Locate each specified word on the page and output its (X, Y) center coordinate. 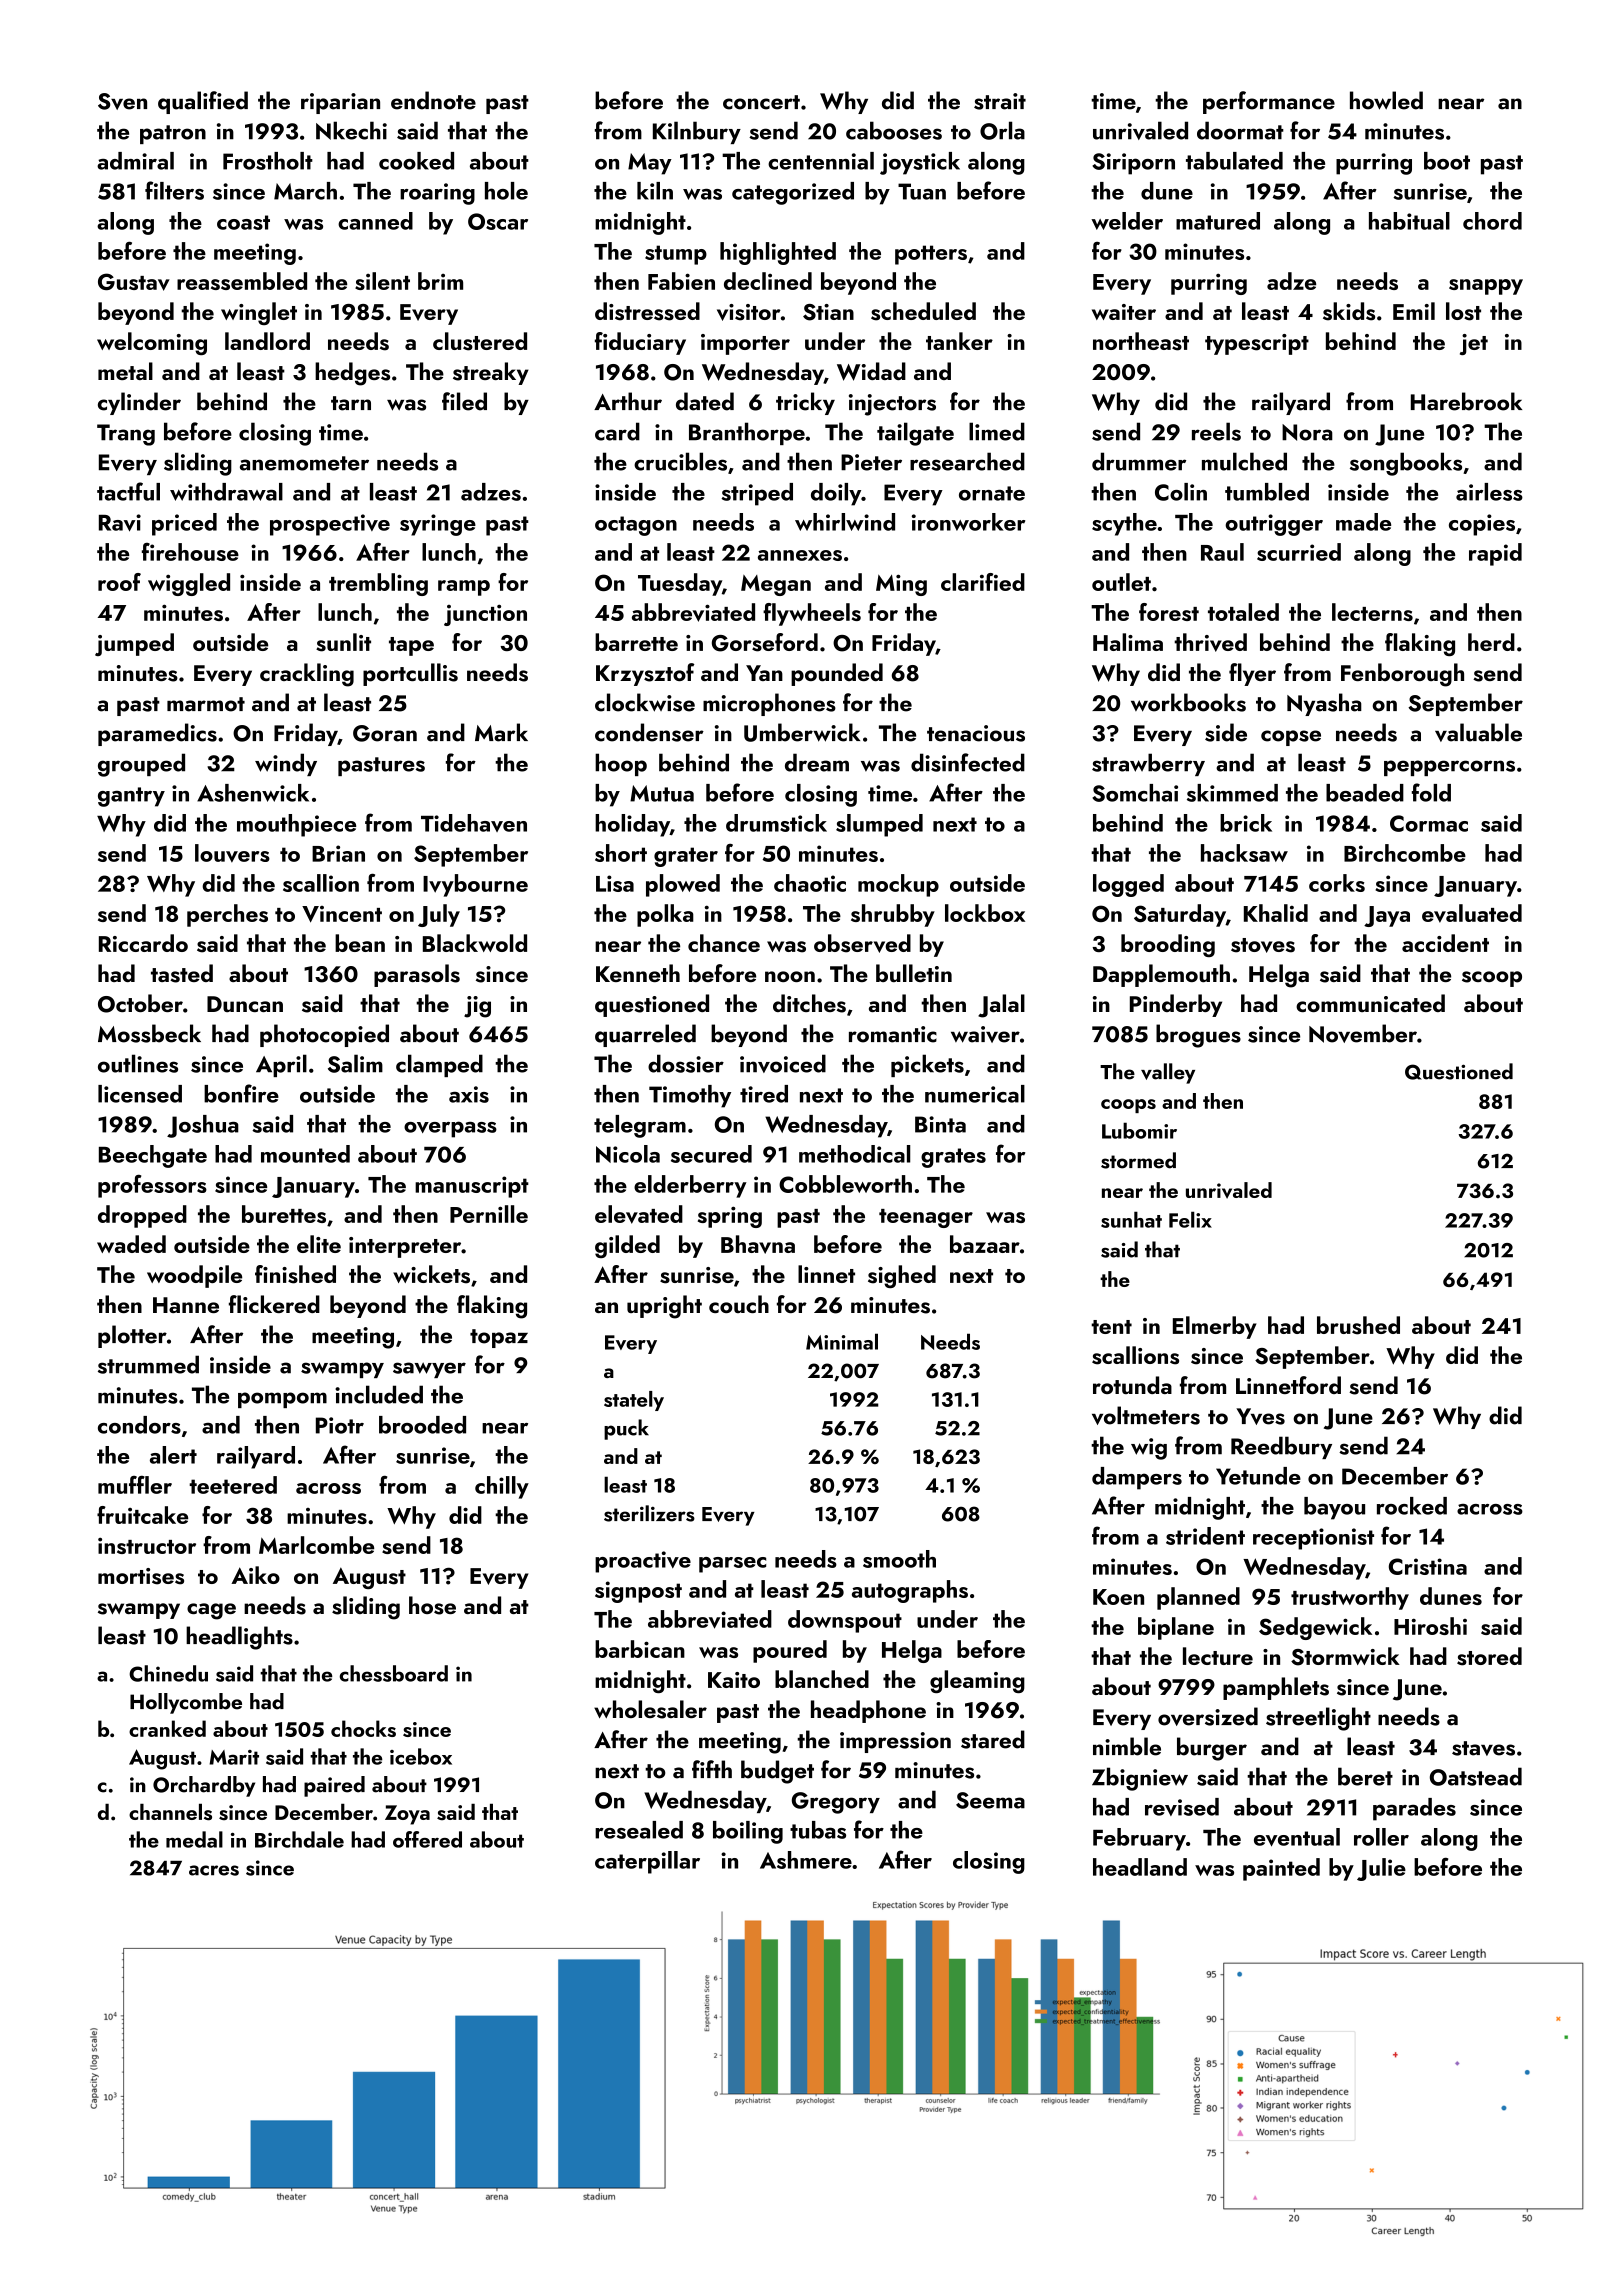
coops (1128, 1106)
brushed (1358, 1325)
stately (634, 1401)
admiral (135, 161)
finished (295, 1274)
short (621, 853)
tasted (182, 973)
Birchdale (299, 1839)
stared (993, 1739)
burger (1212, 1749)
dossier (686, 1063)
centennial (821, 161)
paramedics (157, 734)
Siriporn (1133, 164)
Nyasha (1324, 704)
